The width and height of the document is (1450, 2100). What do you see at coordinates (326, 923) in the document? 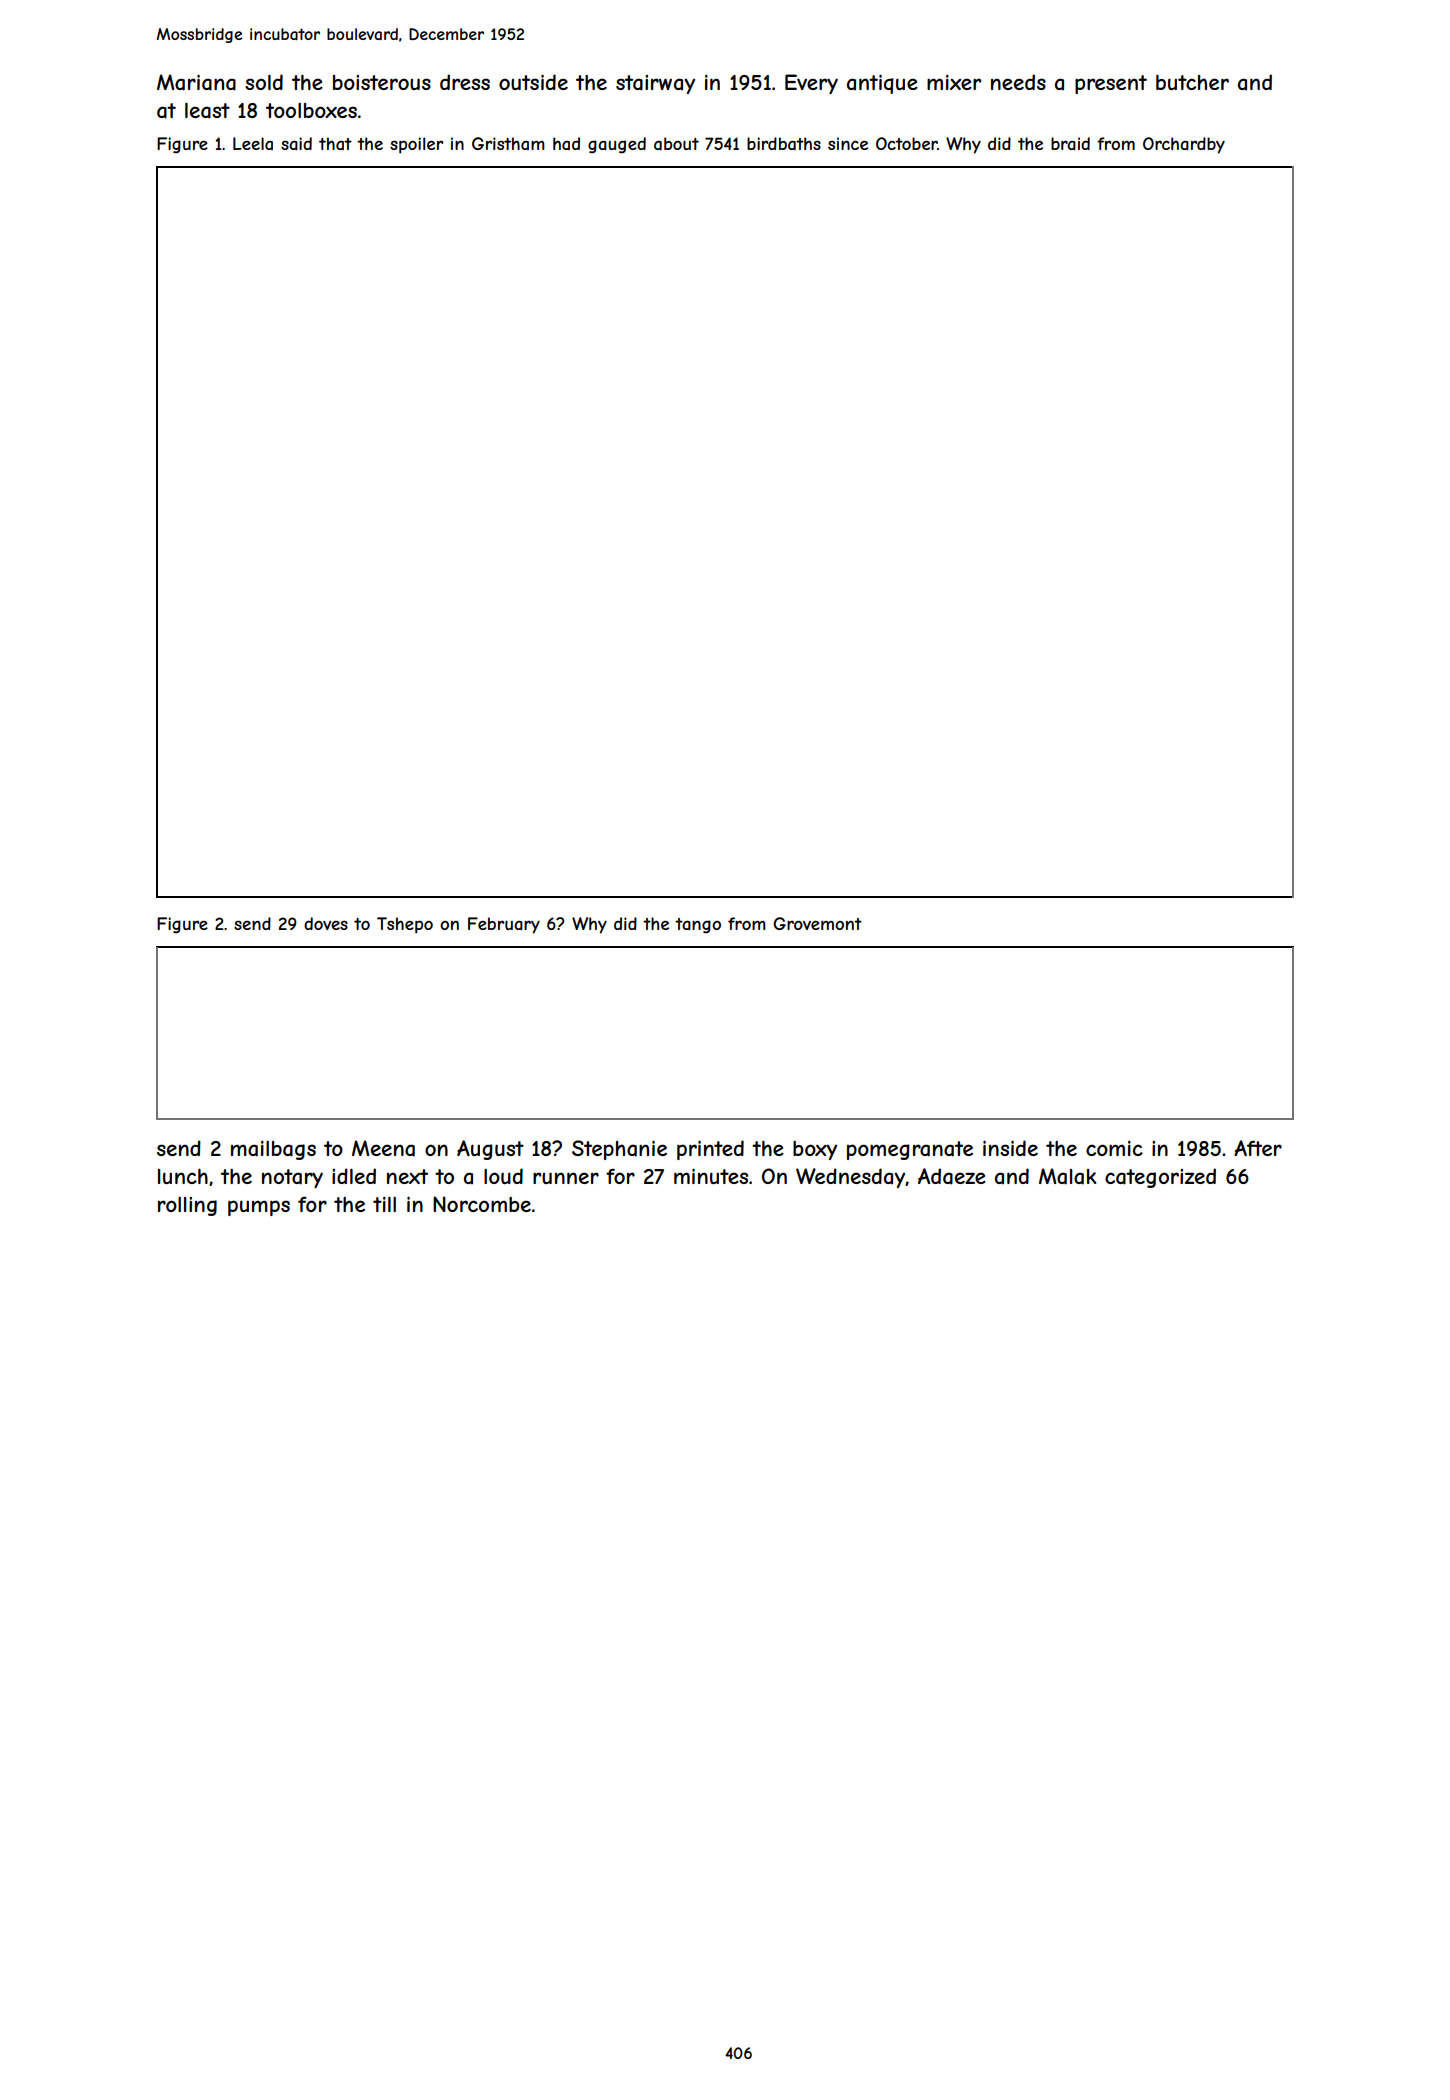
I see `doves` at bounding box center [326, 923].
